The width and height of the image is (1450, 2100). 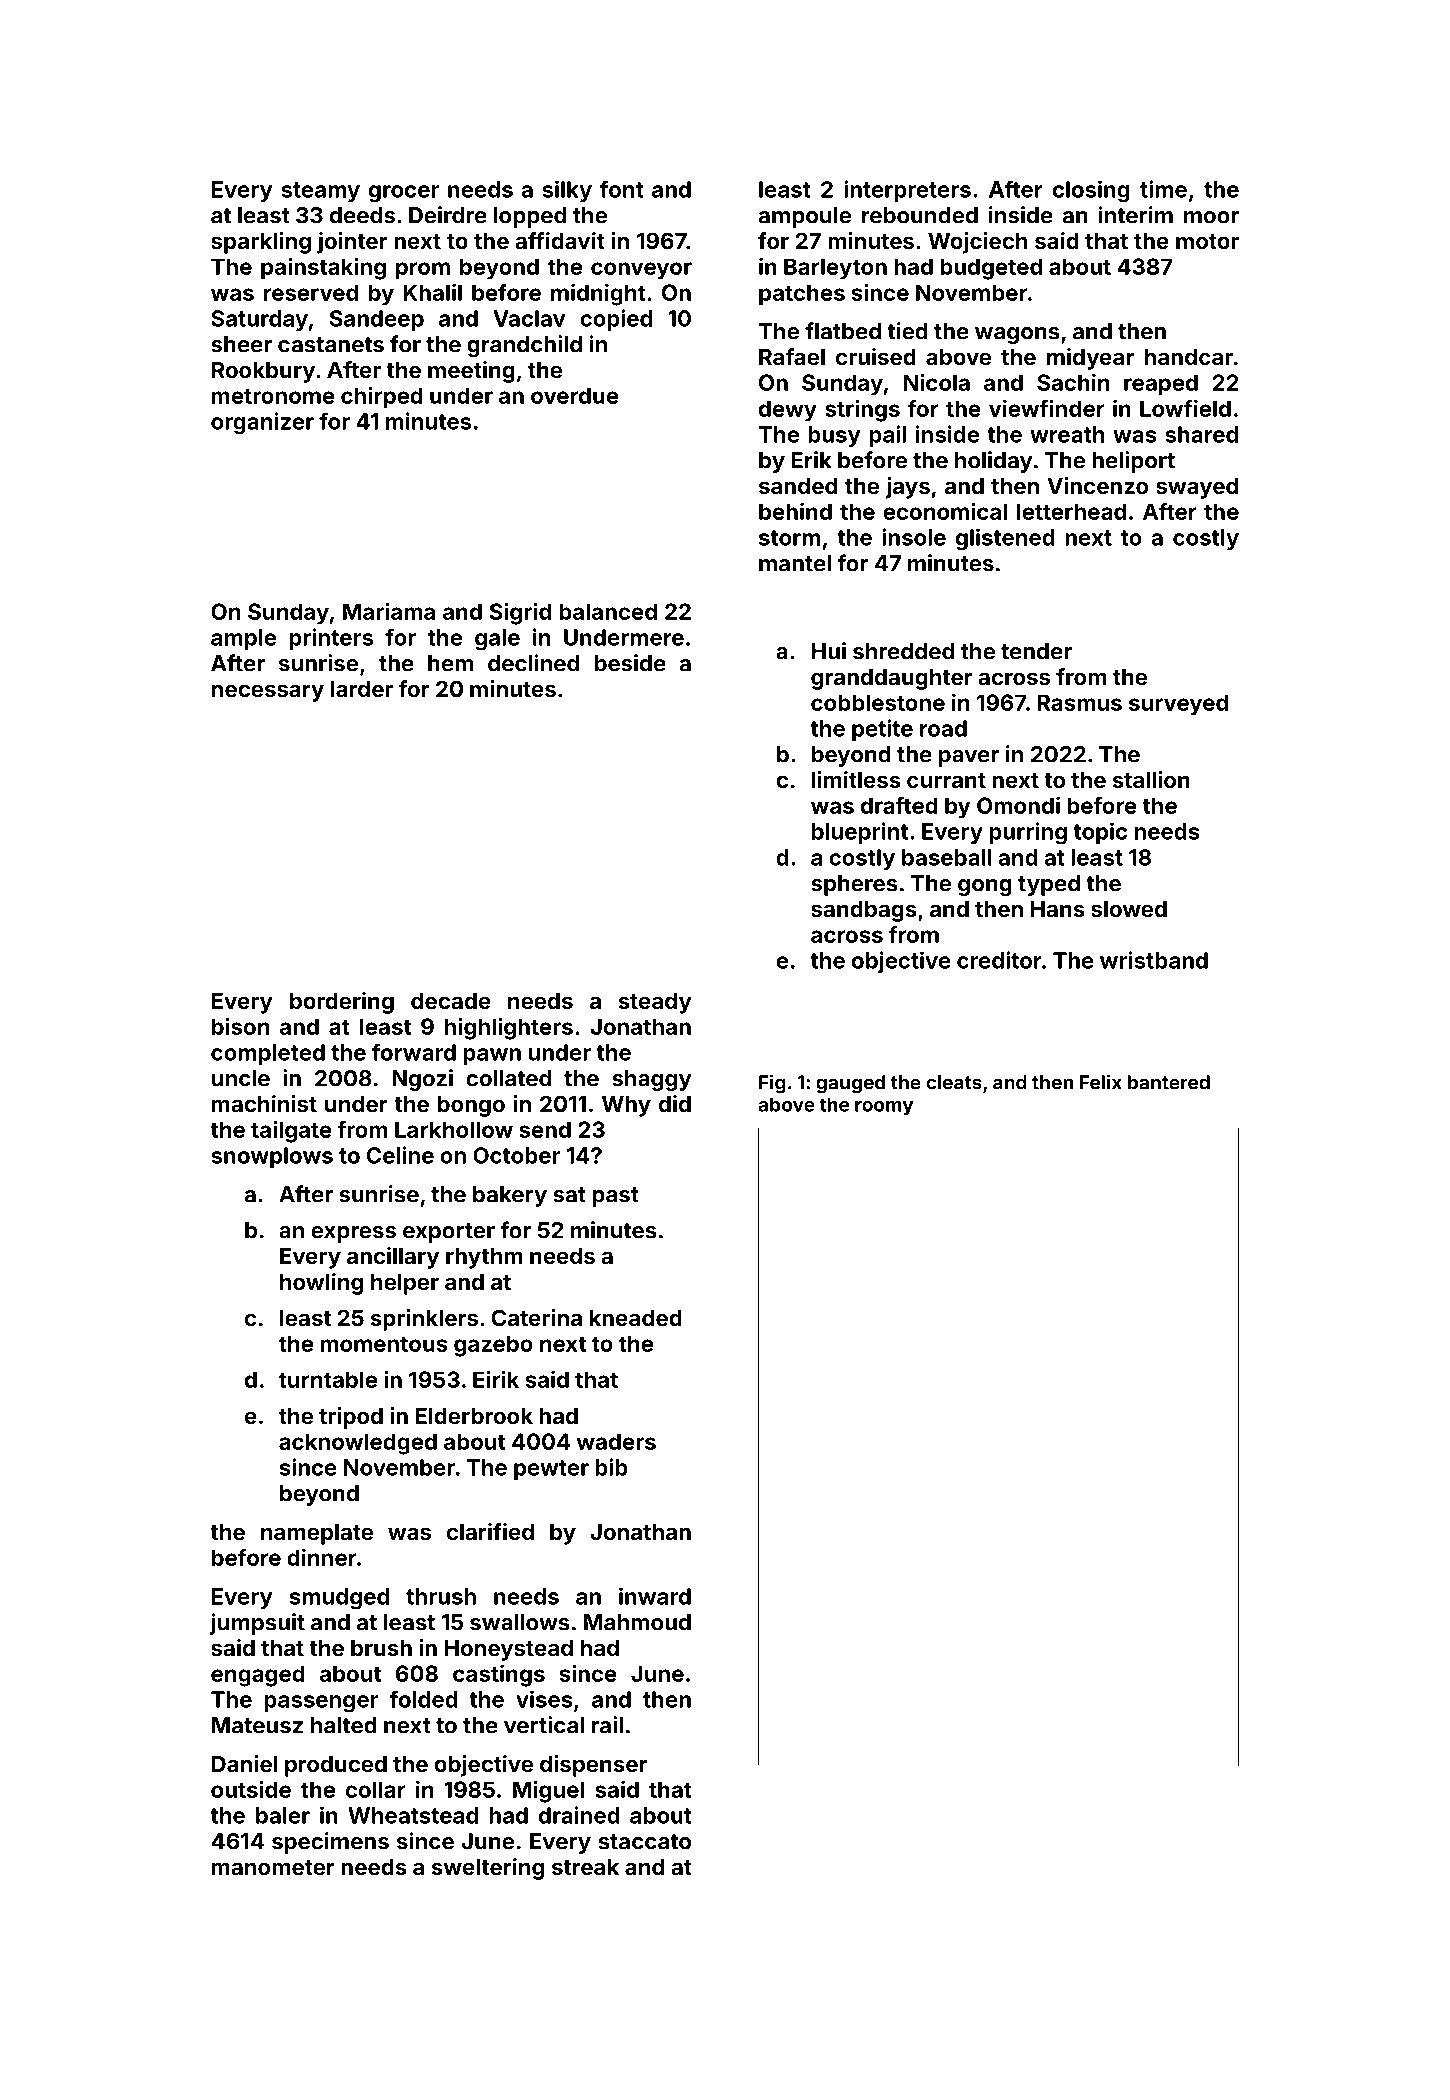 I want to click on roomy, so click(x=884, y=1108).
